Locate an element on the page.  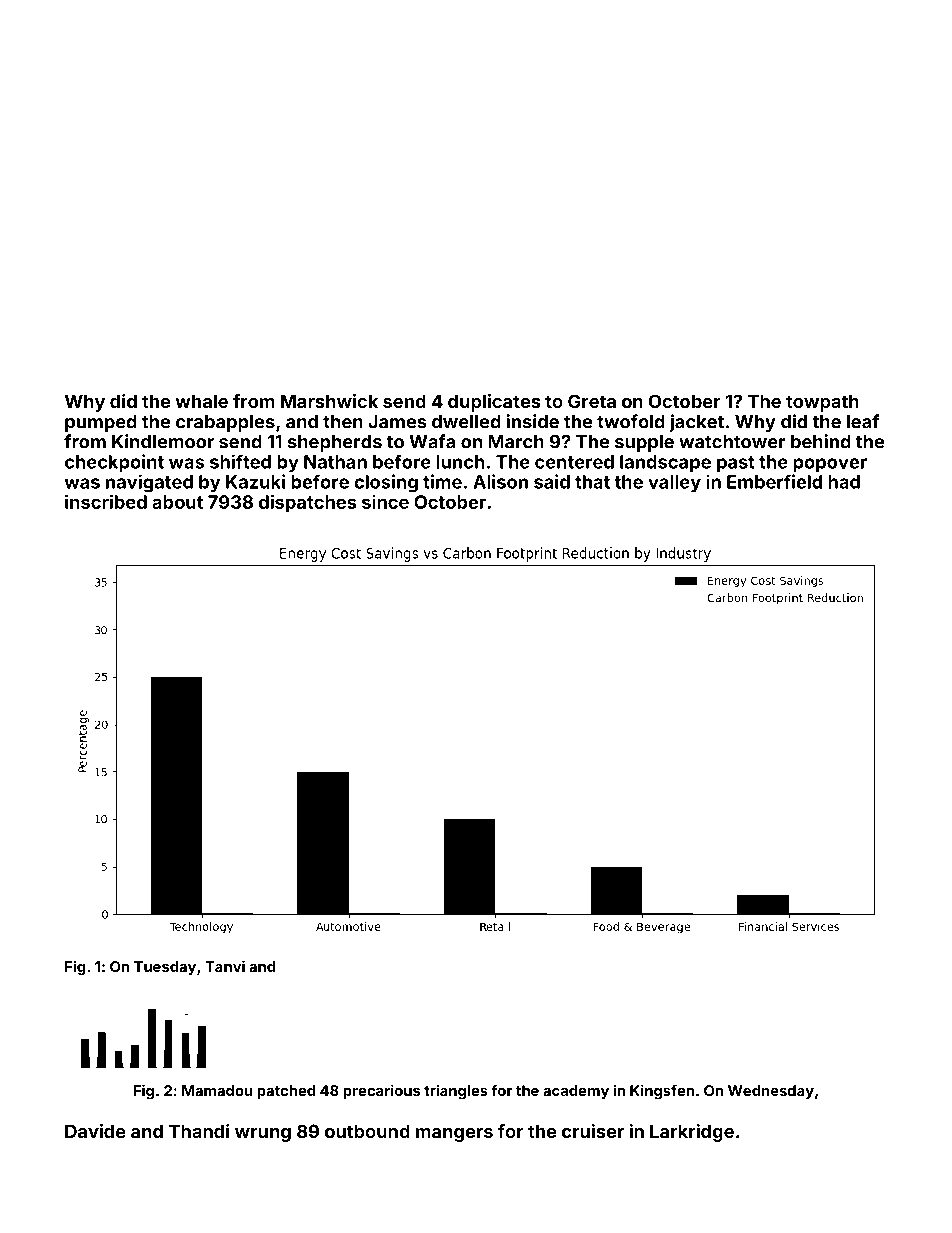
then is located at coordinates (343, 422).
